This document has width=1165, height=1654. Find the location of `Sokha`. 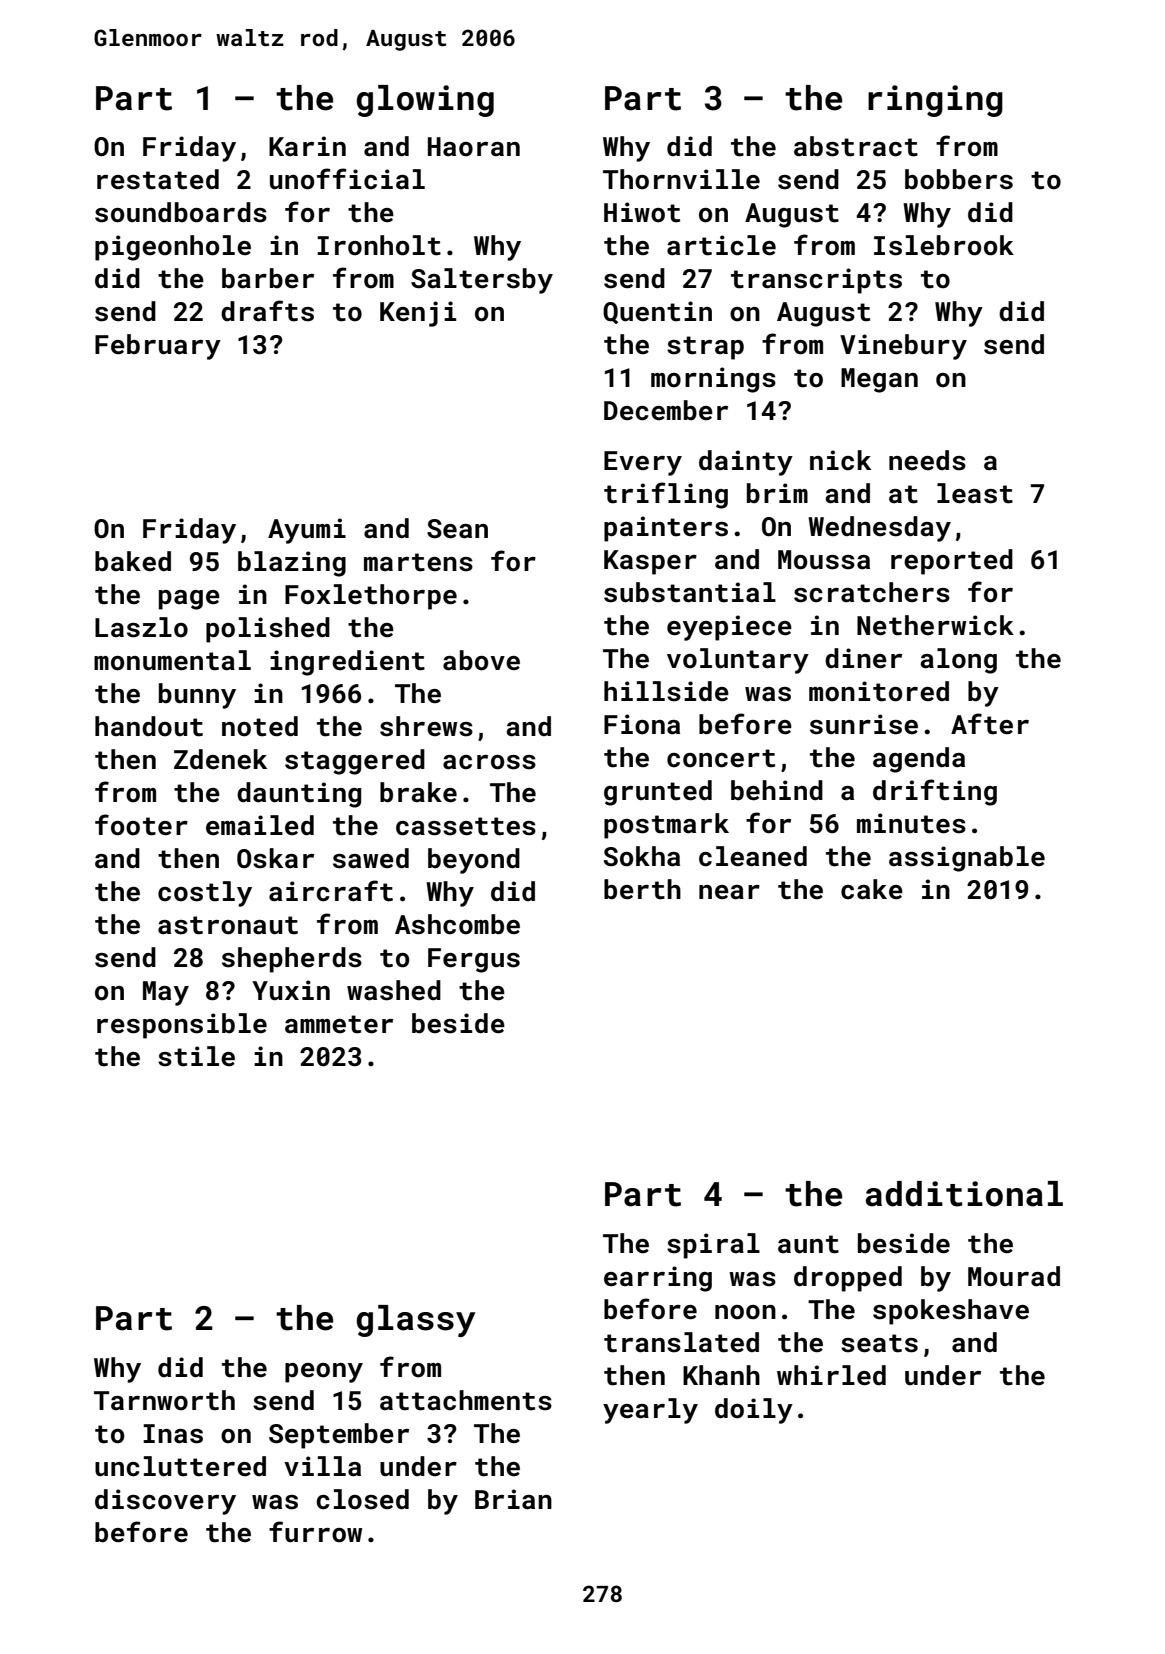

Sokha is located at coordinates (642, 856).
